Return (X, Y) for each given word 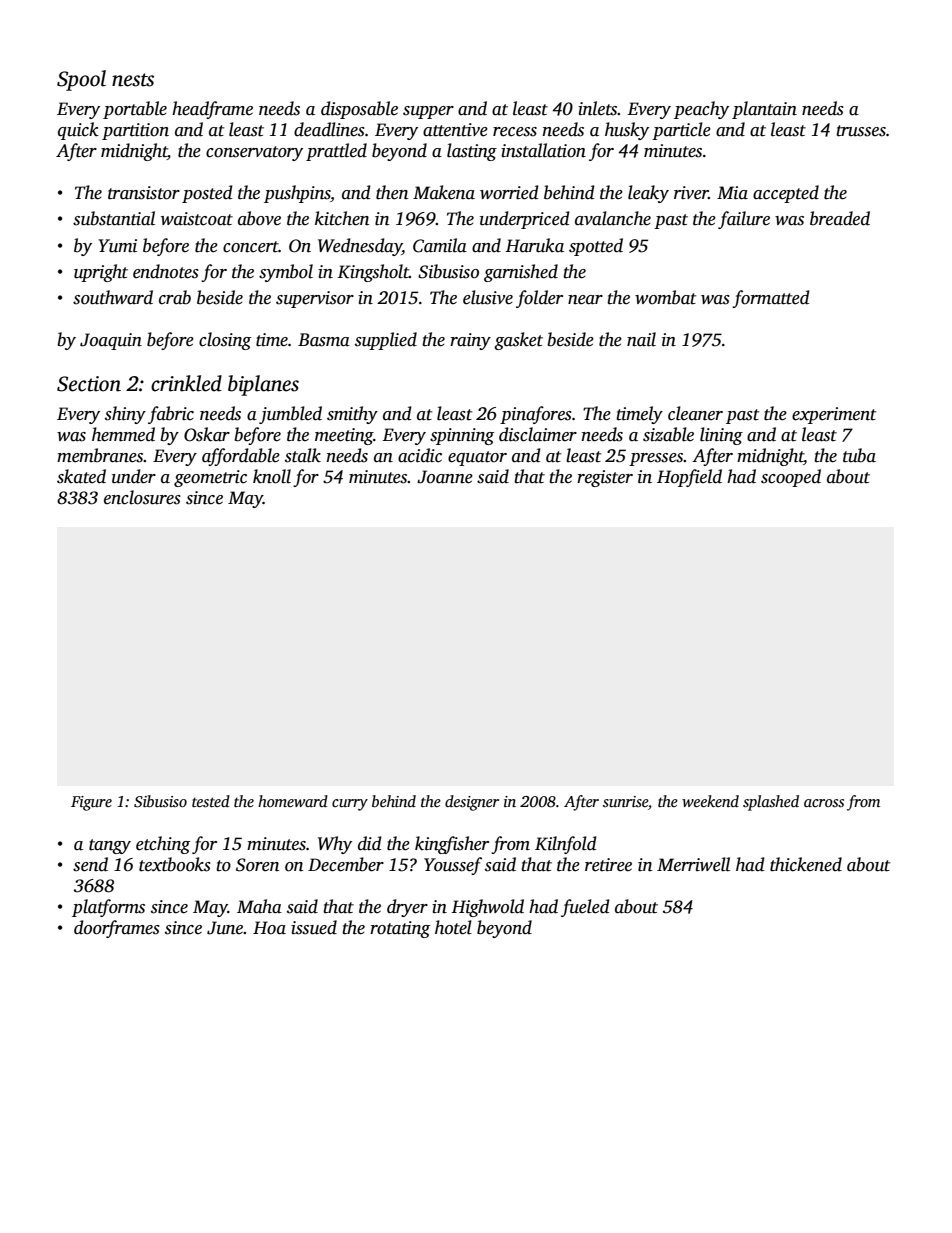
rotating (400, 929)
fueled (585, 908)
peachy (701, 110)
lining (721, 436)
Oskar (207, 434)
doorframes (117, 929)
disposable (359, 110)
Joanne (445, 477)
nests (133, 80)
